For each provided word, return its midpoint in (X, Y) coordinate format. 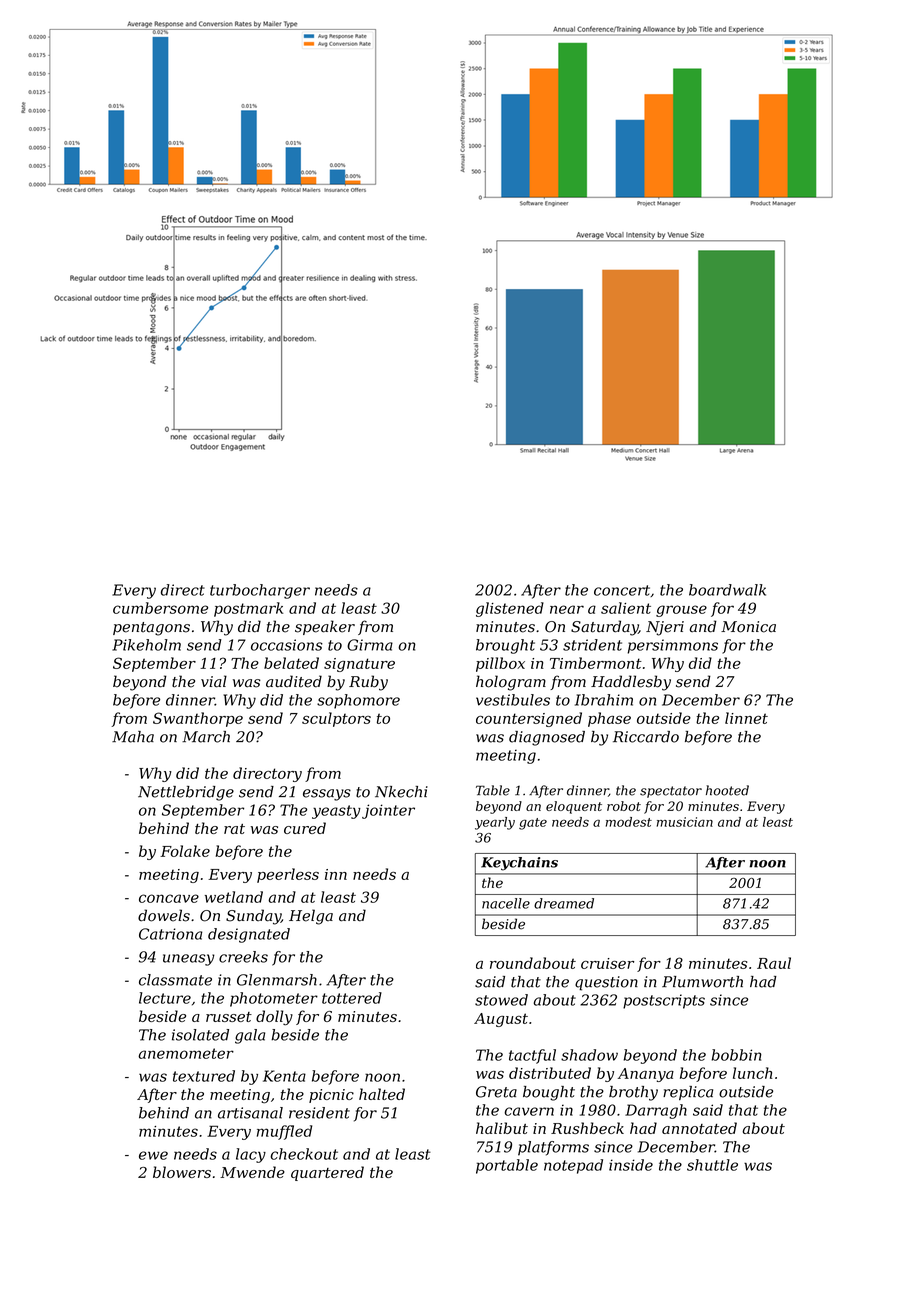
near (567, 609)
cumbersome (160, 608)
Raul (774, 963)
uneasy (189, 960)
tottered (352, 998)
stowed (501, 1000)
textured (204, 1076)
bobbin (737, 1055)
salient (626, 608)
